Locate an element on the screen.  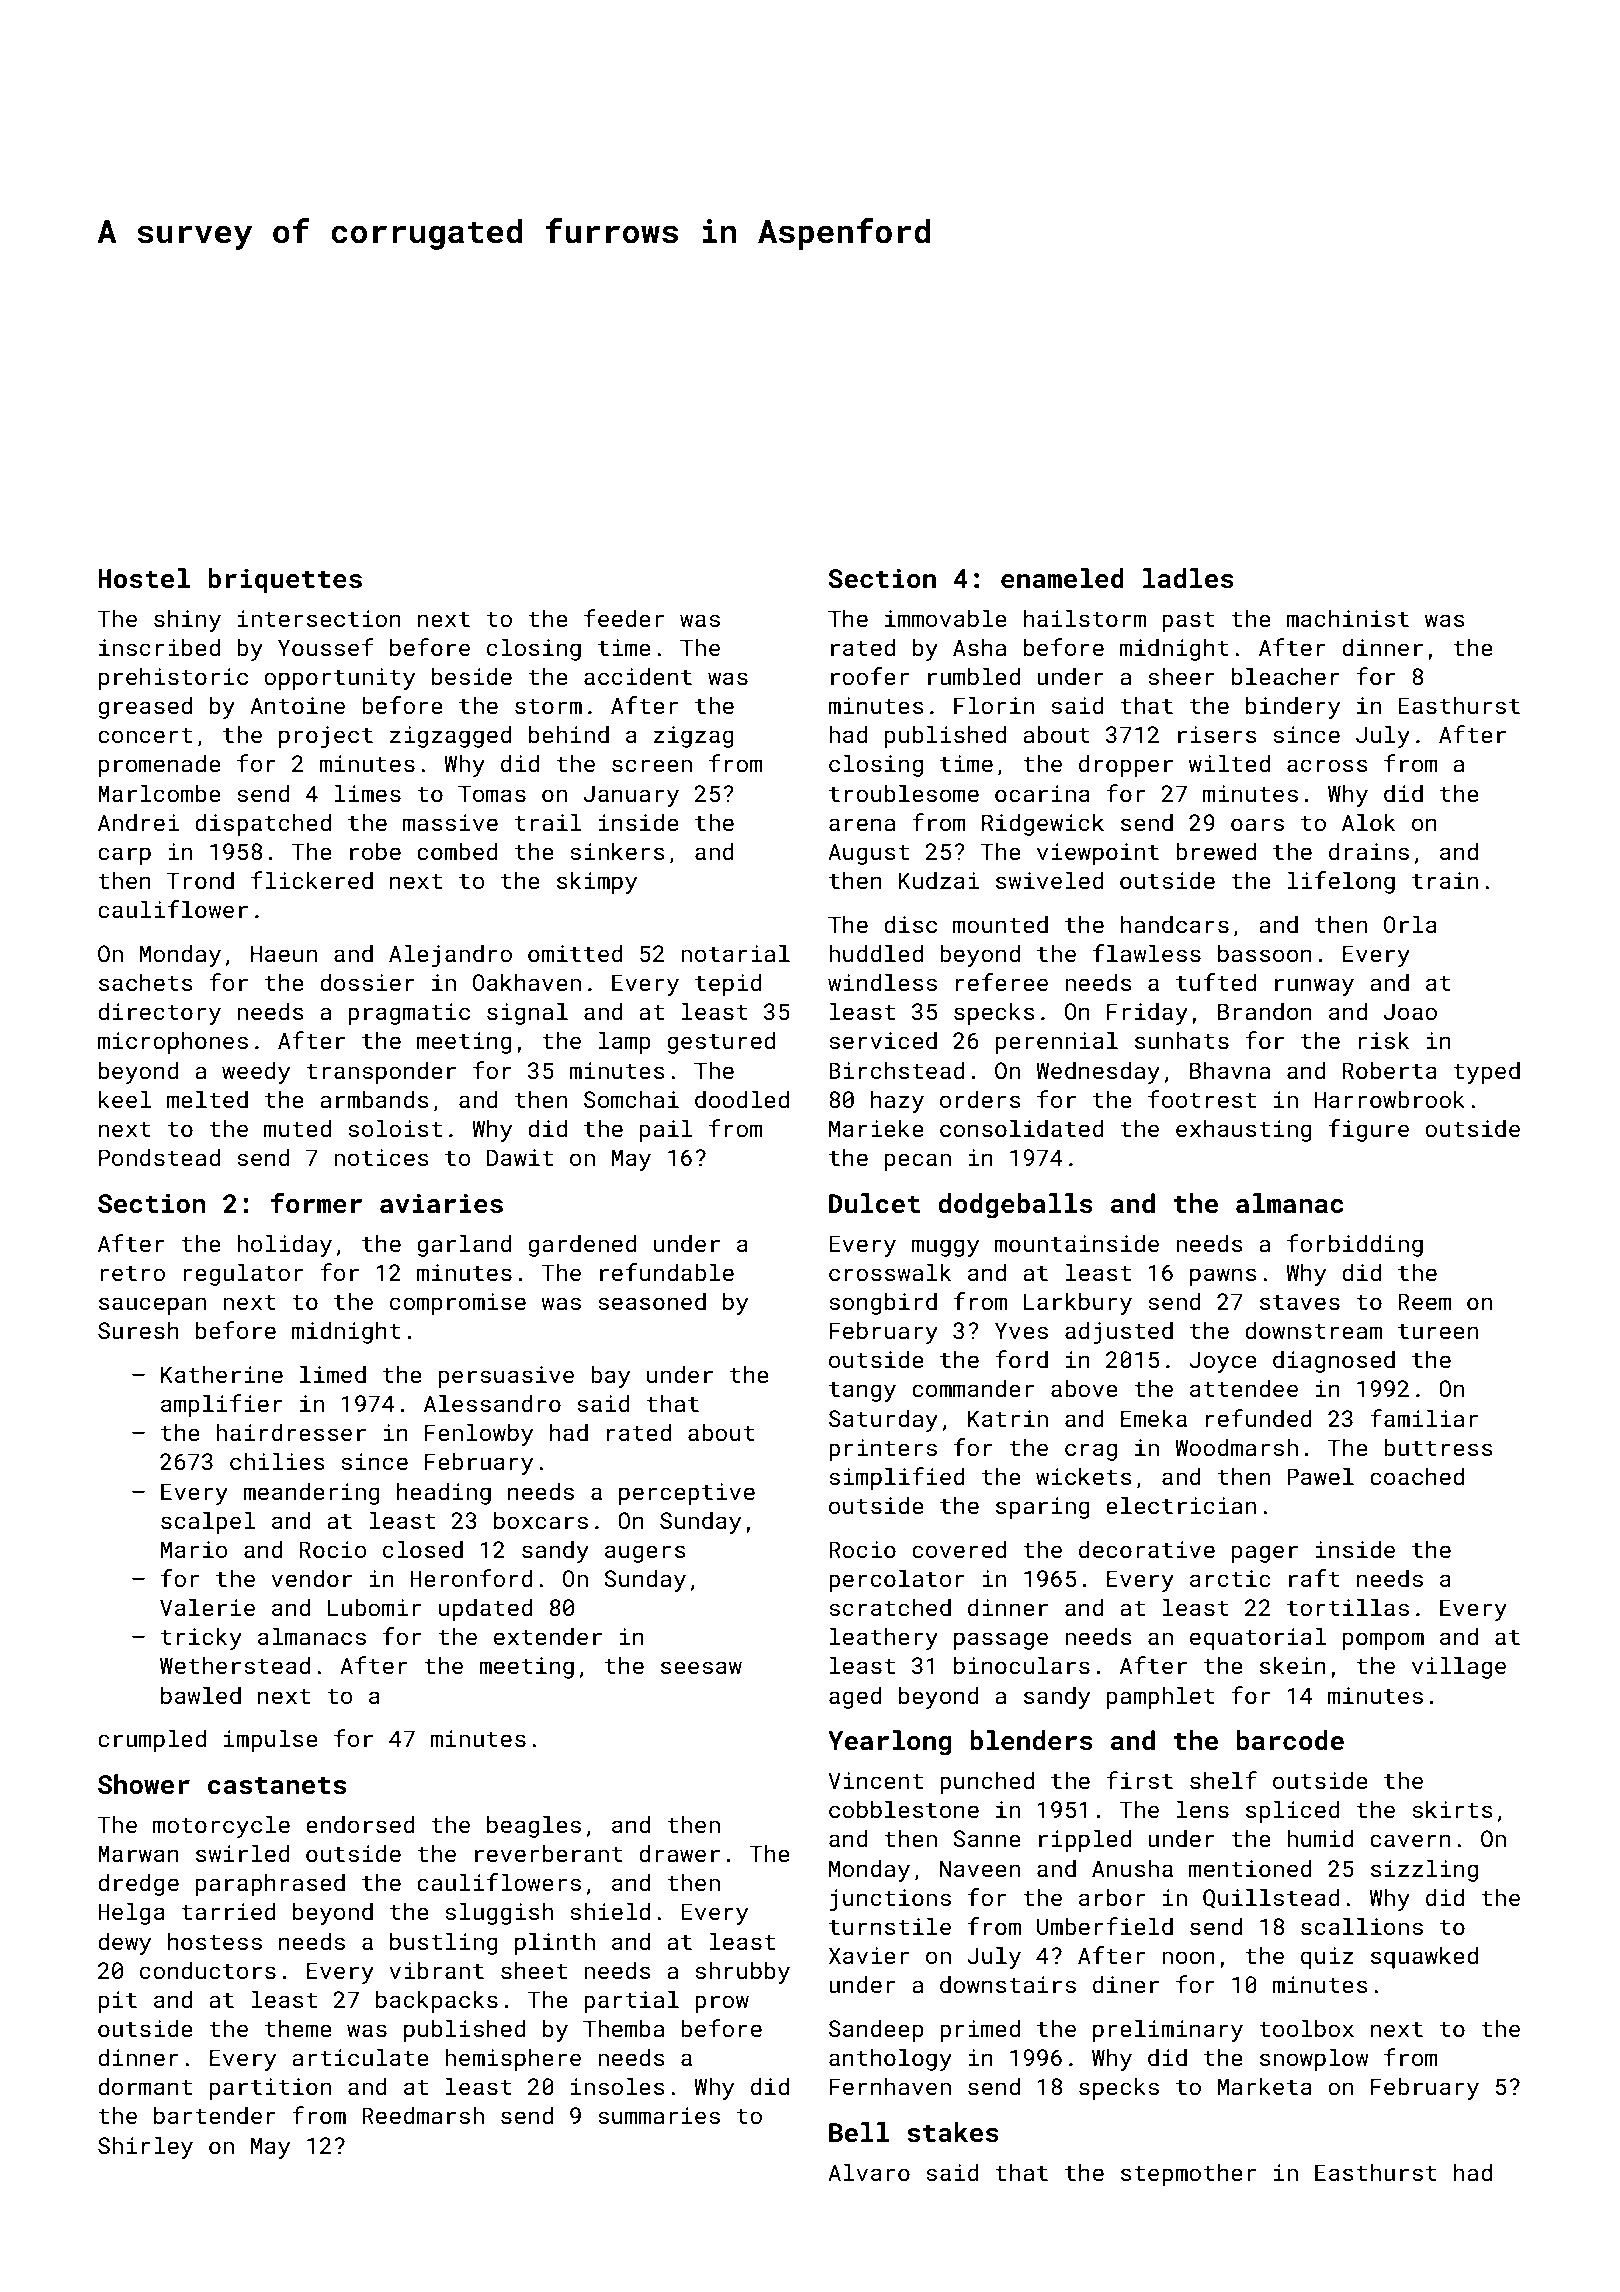
forbidding is located at coordinates (1355, 1245).
